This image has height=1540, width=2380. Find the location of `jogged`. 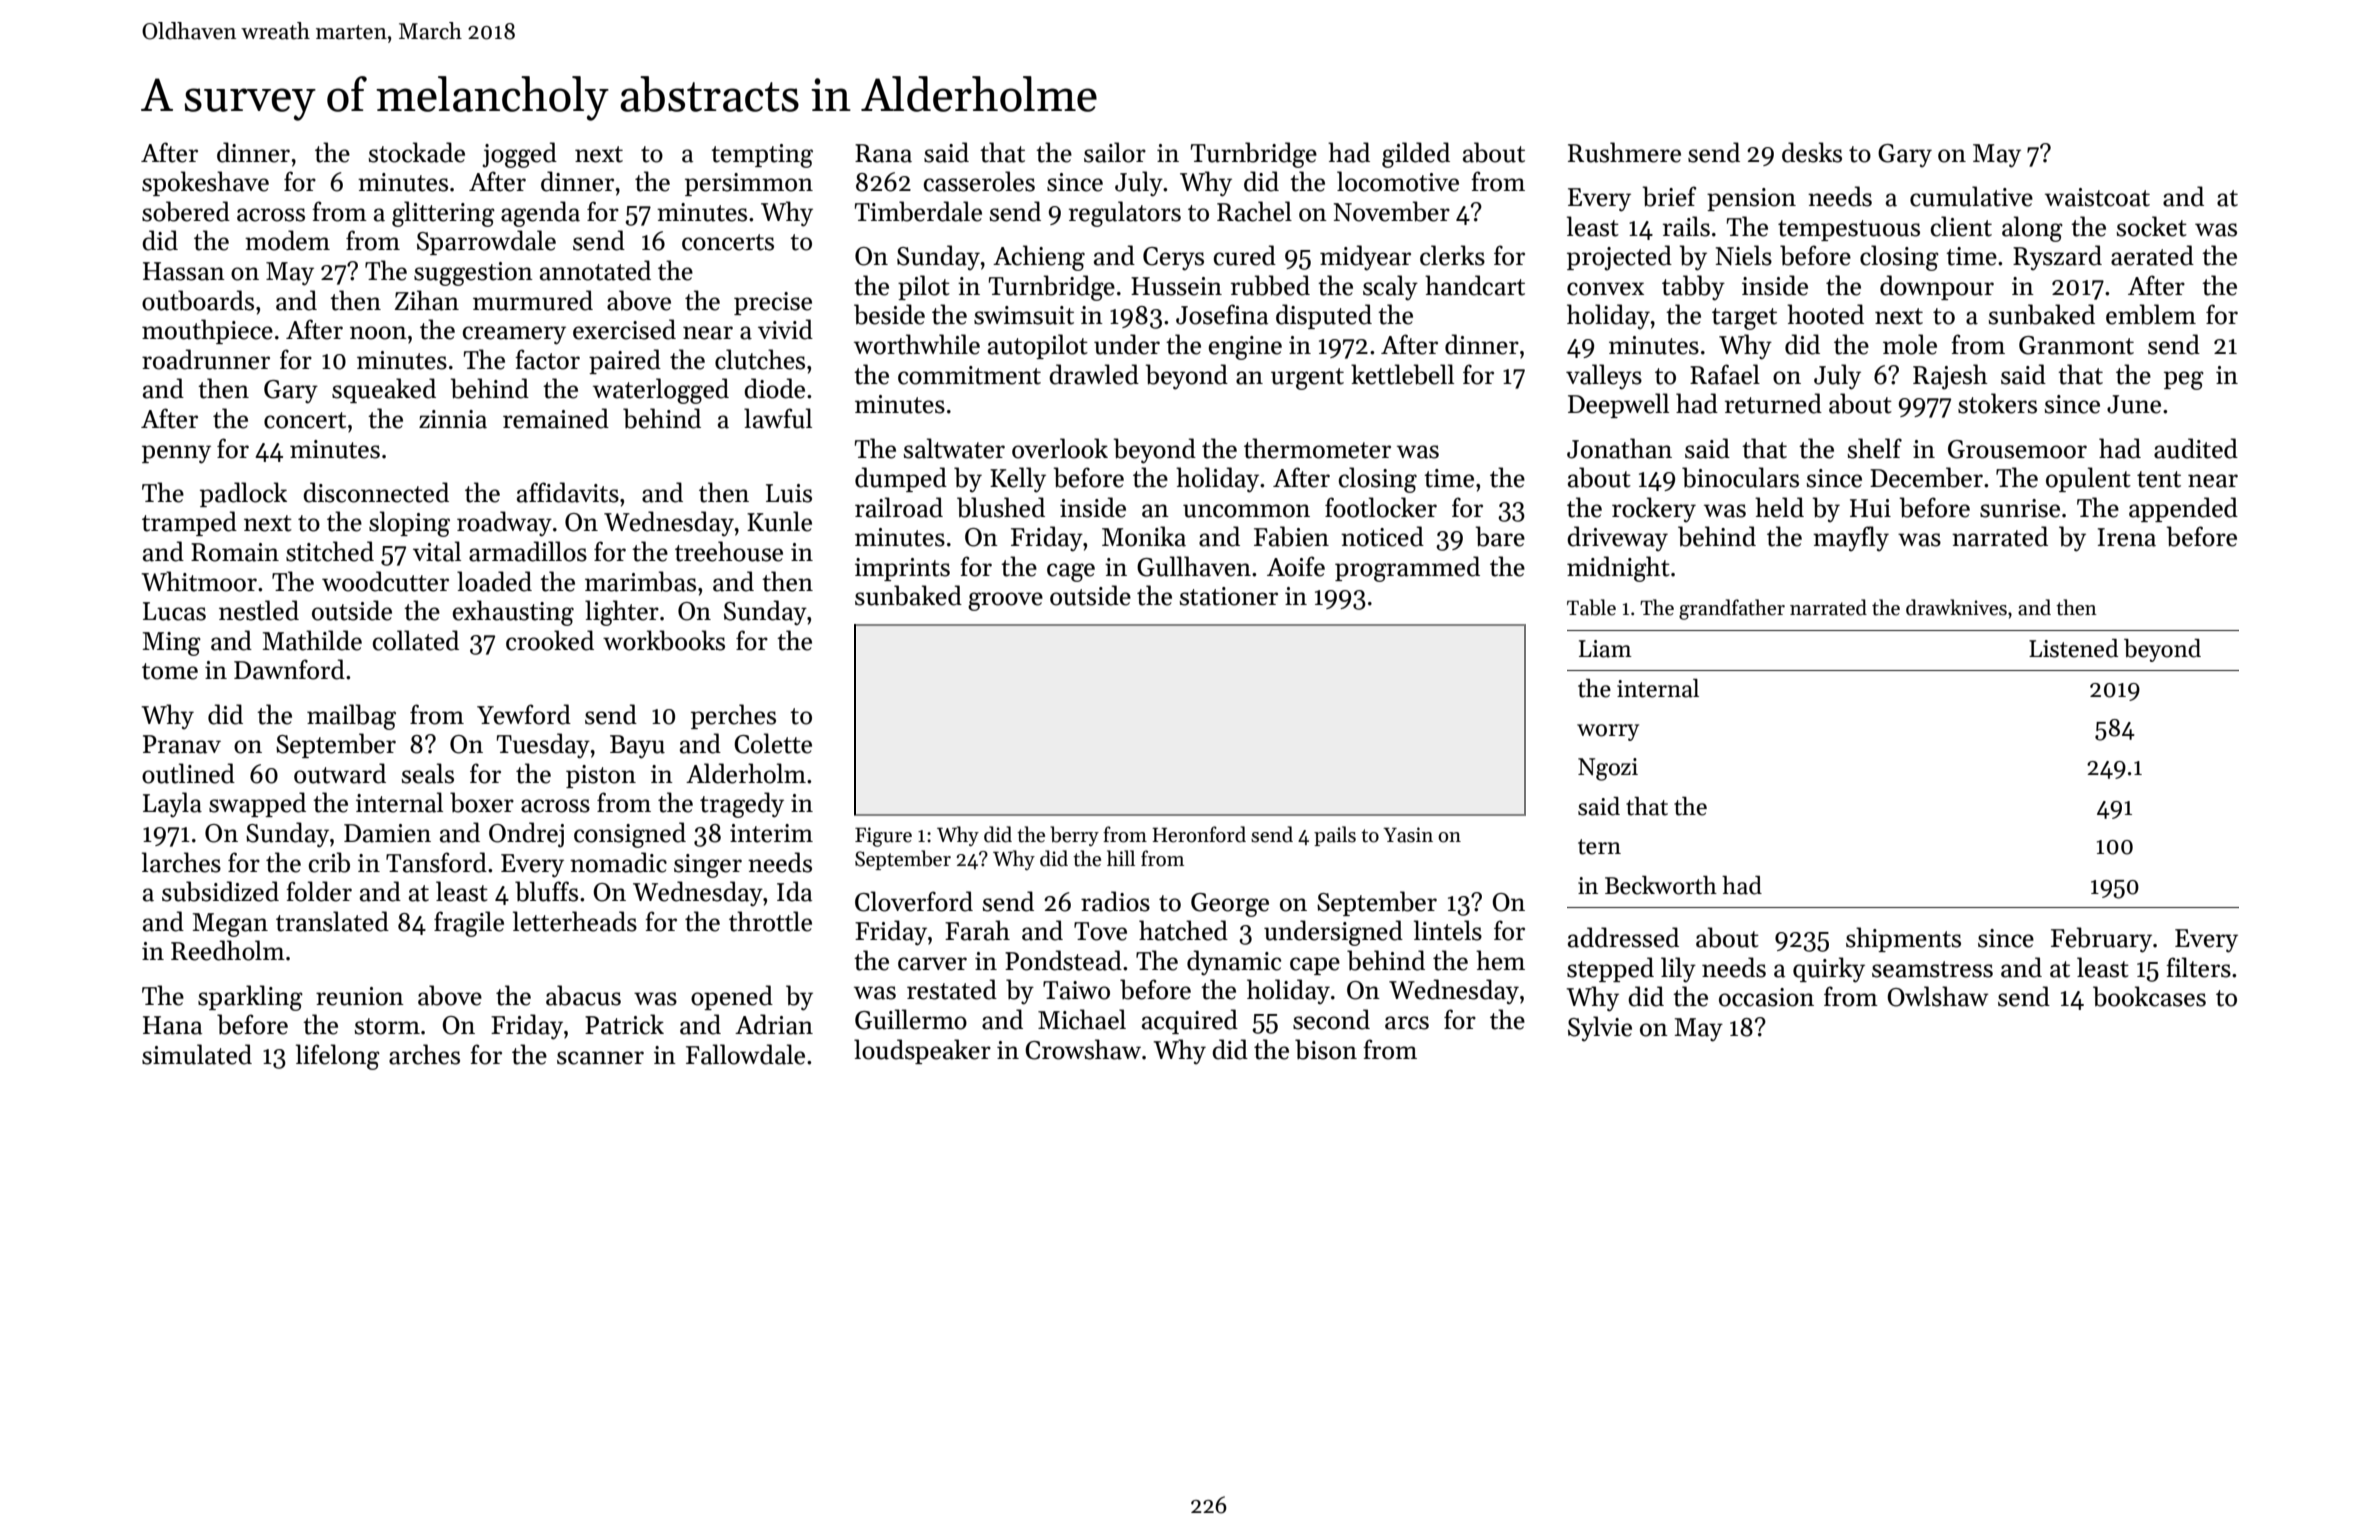

jogged is located at coordinates (519, 155).
